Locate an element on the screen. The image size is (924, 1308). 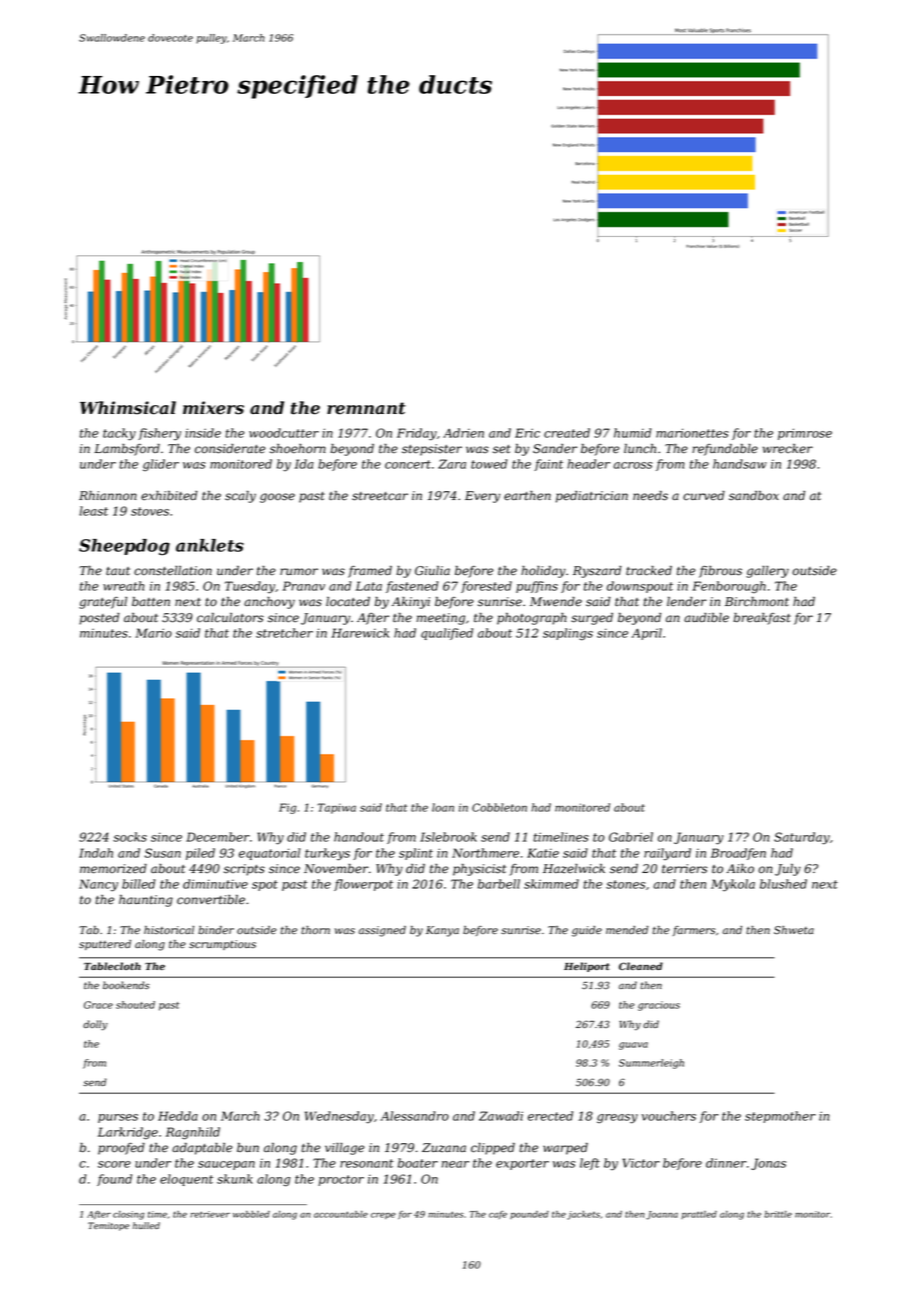
Whimsical is located at coordinates (128, 408).
